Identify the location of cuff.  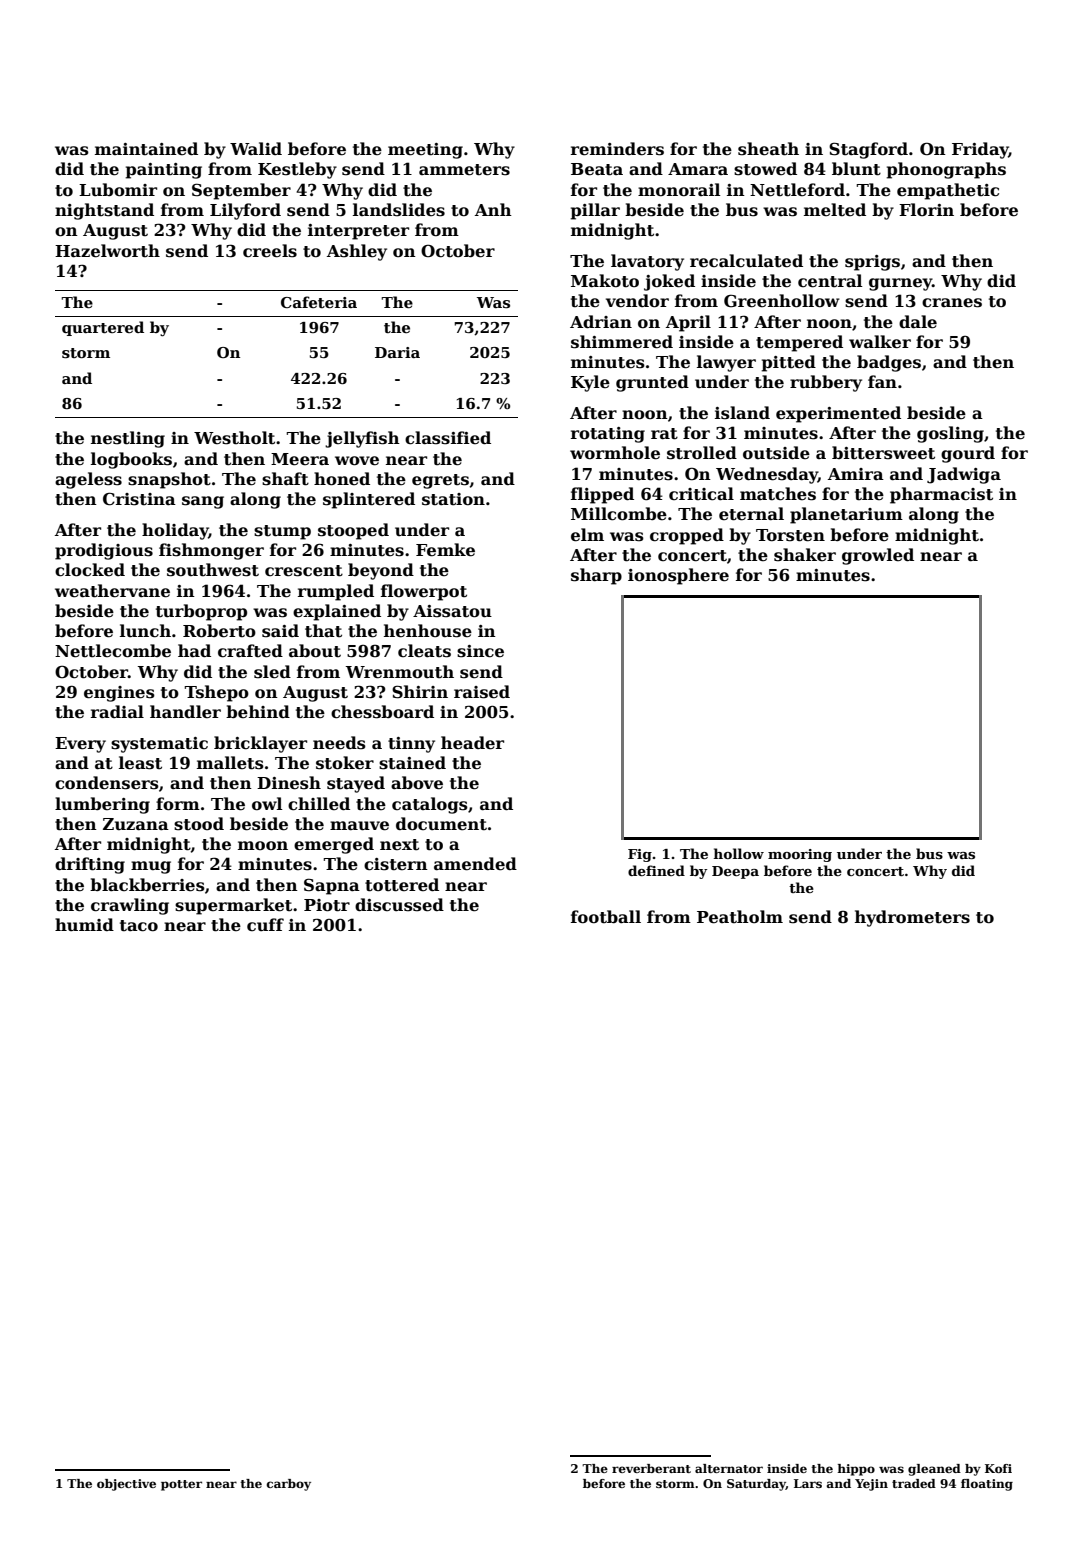
(265, 924).
